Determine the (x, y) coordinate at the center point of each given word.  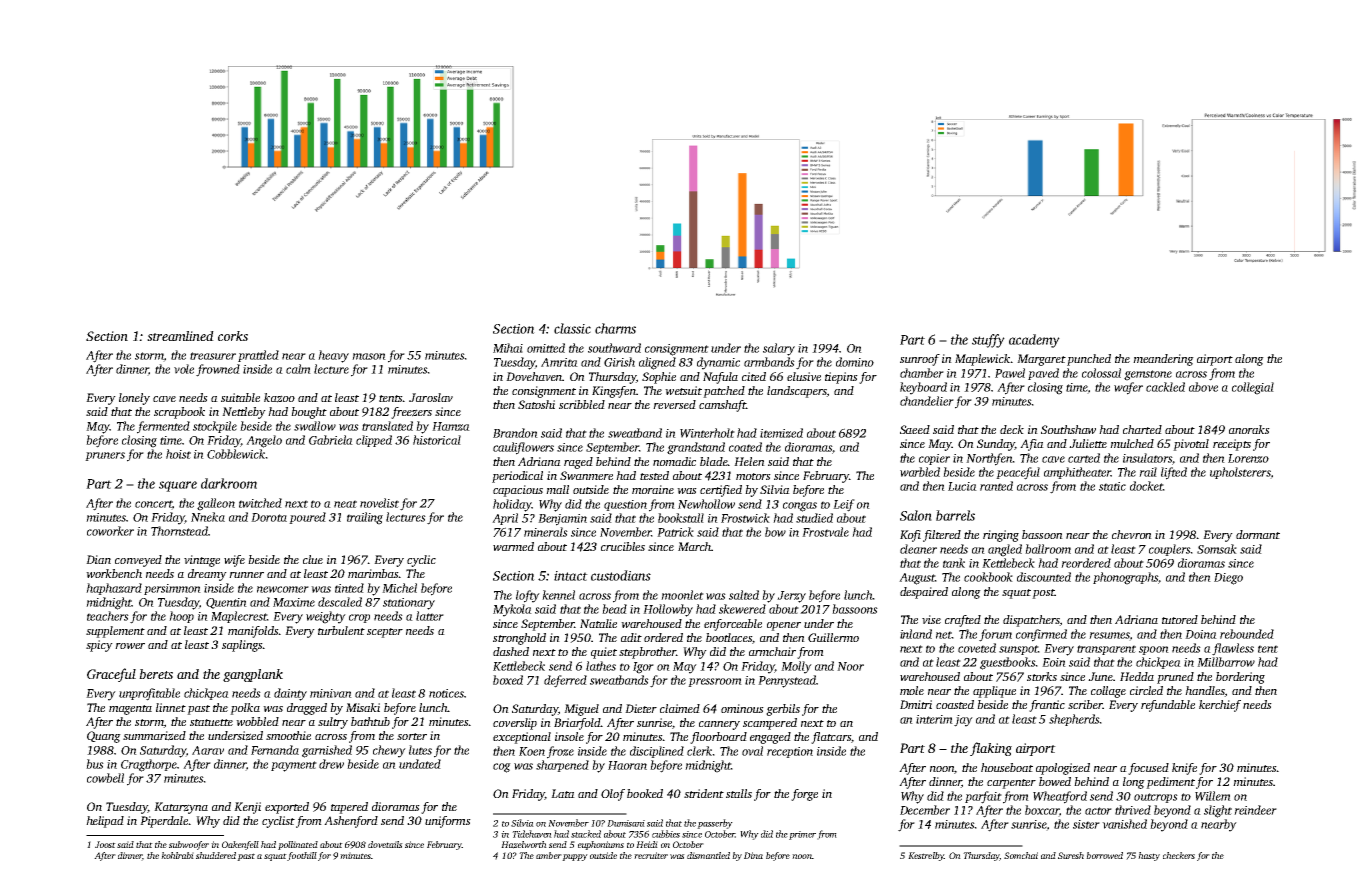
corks (233, 336)
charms (615, 328)
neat (345, 504)
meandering (1163, 360)
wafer (1128, 388)
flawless (1233, 649)
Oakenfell (240, 845)
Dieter (641, 708)
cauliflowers (523, 448)
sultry (333, 723)
